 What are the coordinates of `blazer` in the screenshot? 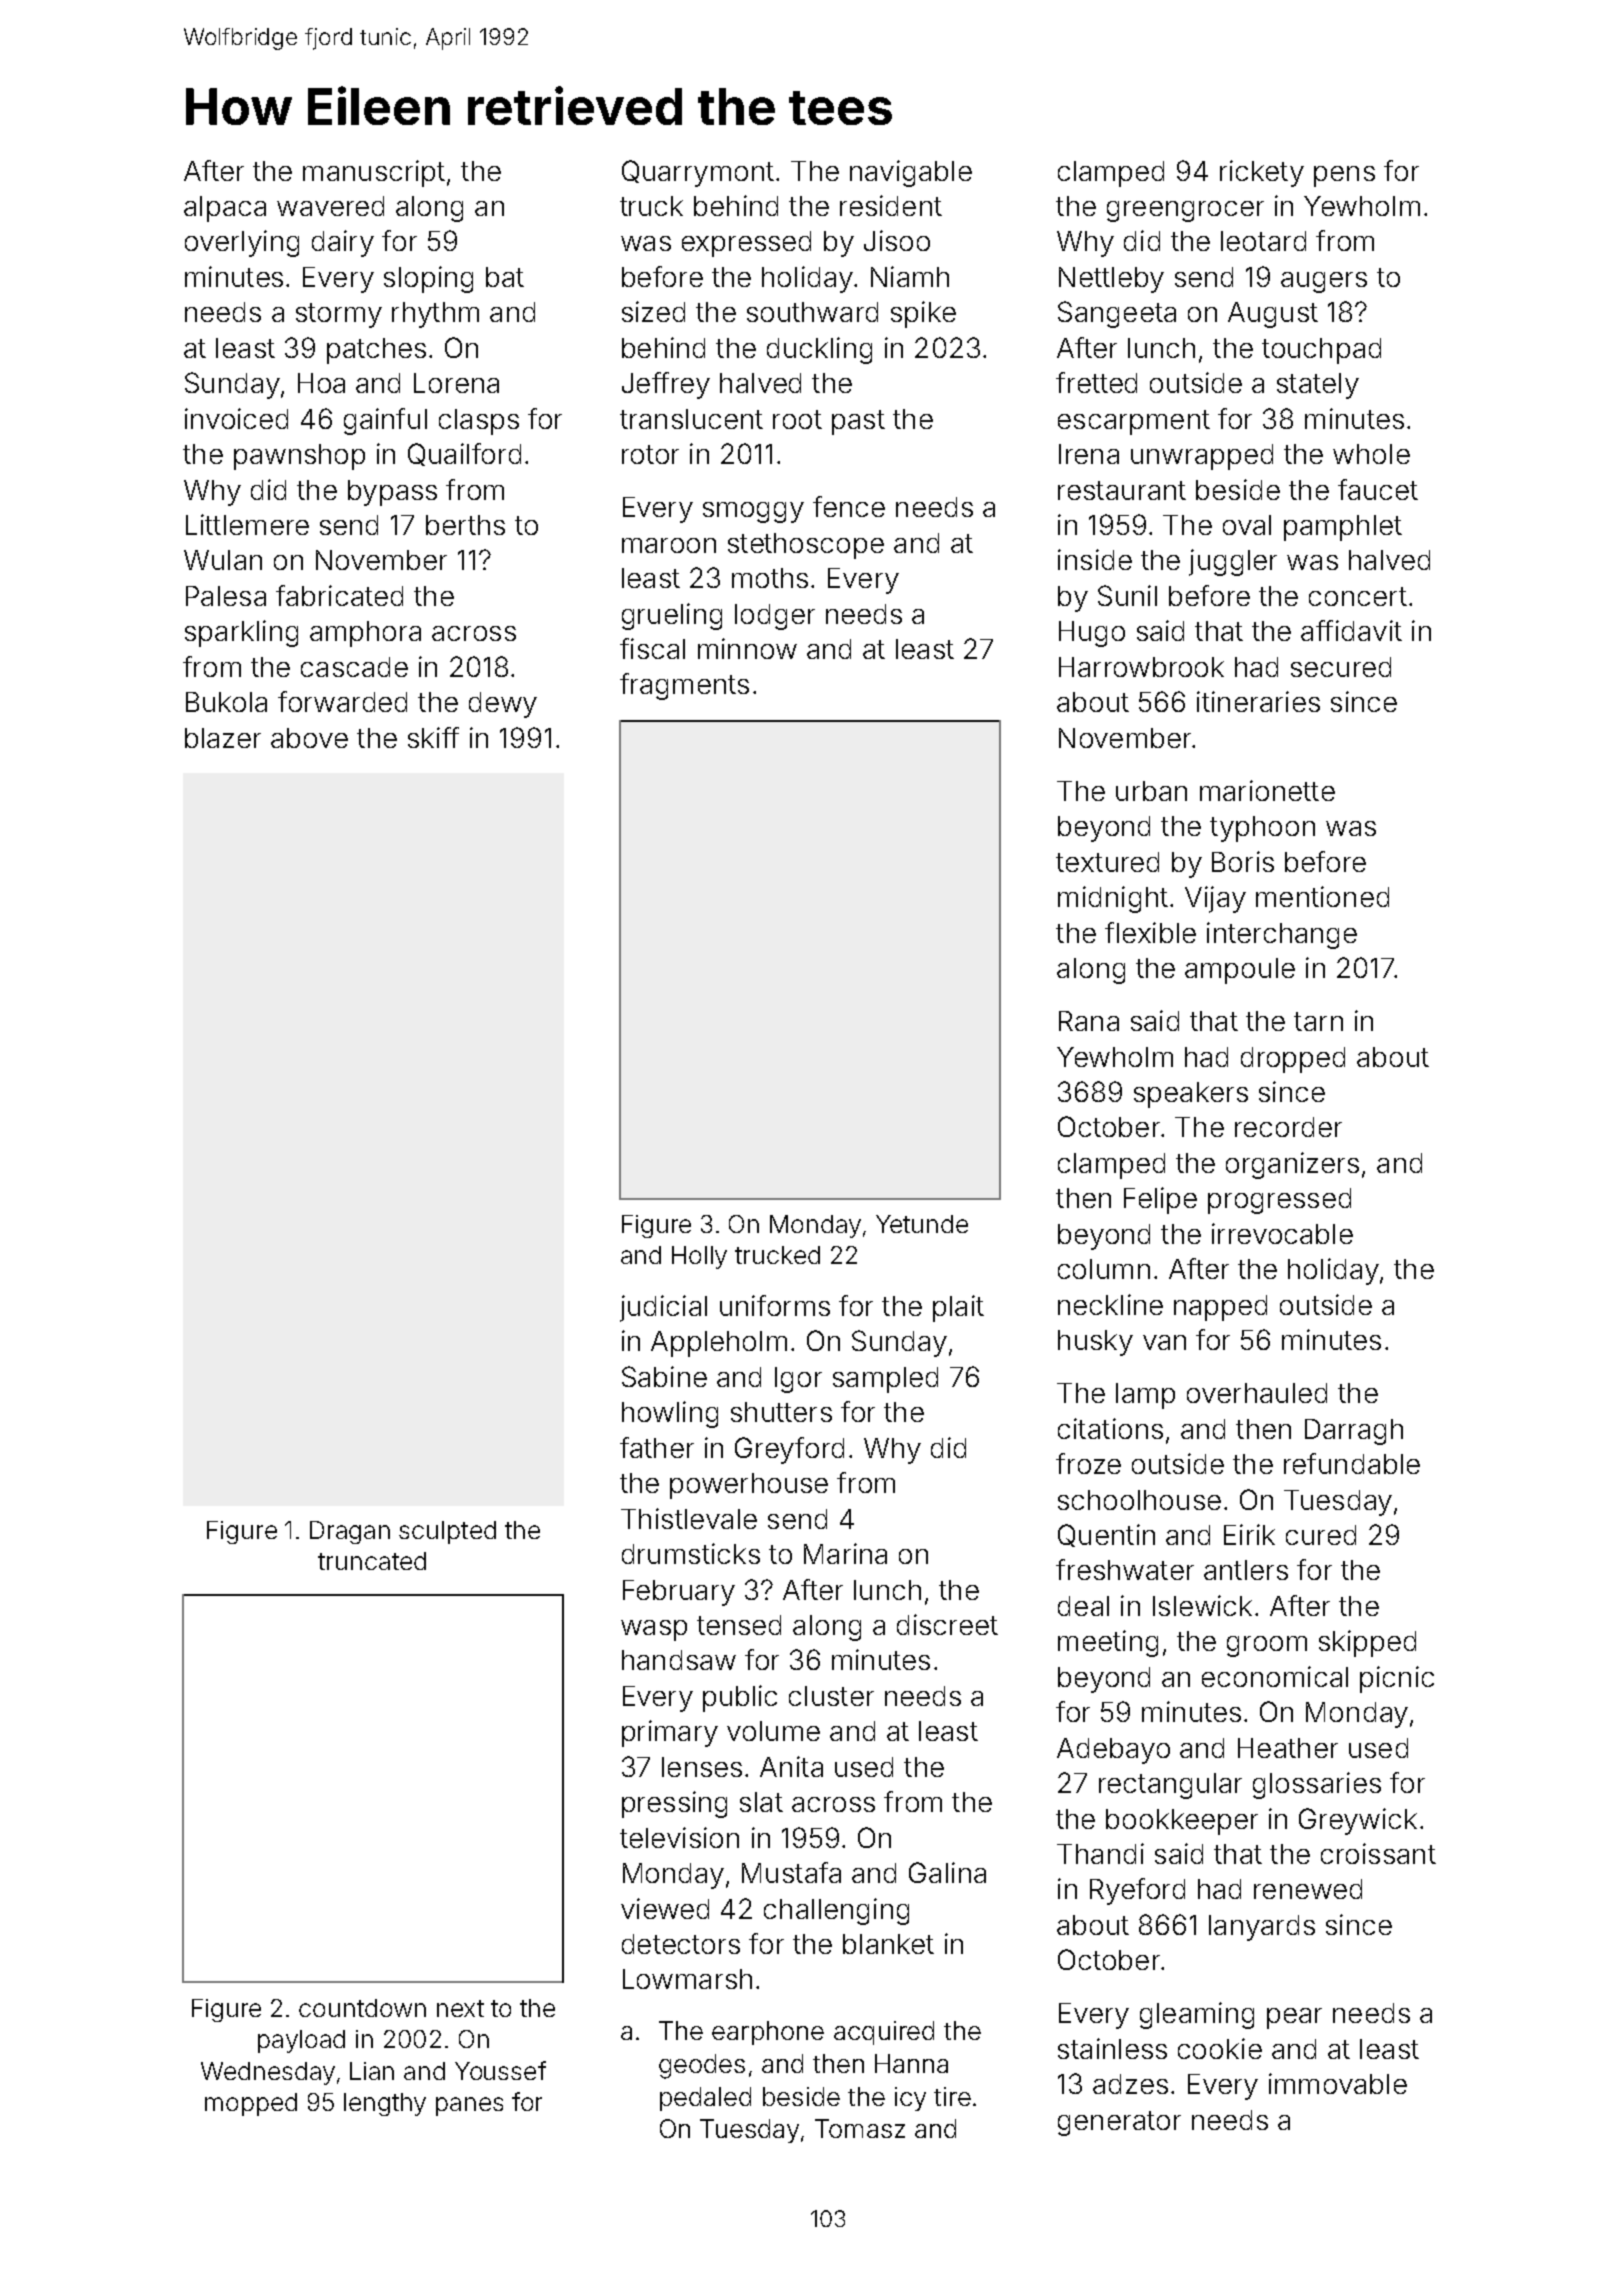 It's located at (223, 738).
